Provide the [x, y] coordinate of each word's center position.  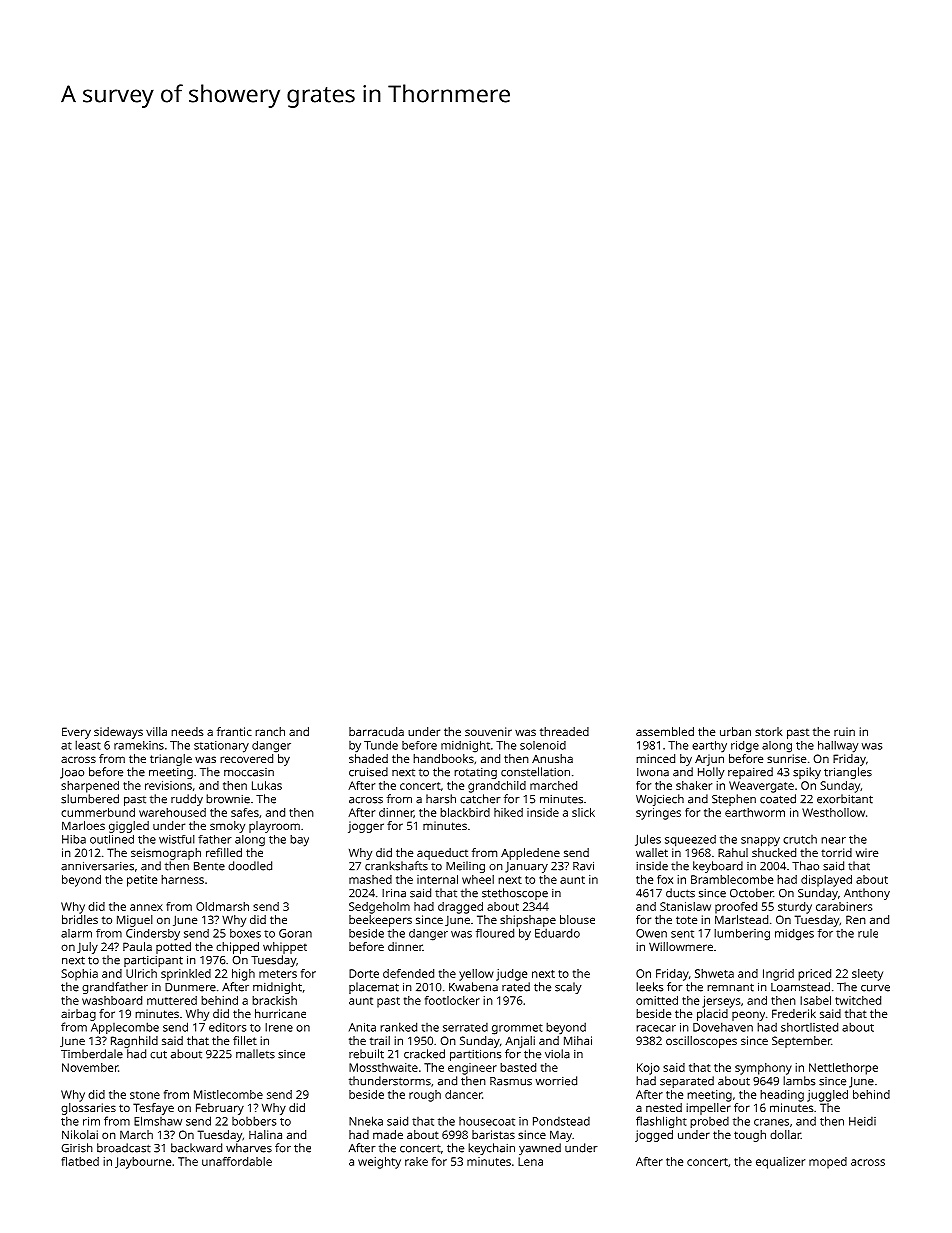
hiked [508, 812]
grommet [517, 1029]
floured [495, 933]
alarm [76, 933]
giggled [129, 827]
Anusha [552, 758]
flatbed [80, 1161]
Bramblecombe [732, 879]
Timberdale [92, 1054]
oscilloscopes [701, 1042]
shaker [694, 785]
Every [76, 733]
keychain [491, 1149]
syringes [658, 814]
